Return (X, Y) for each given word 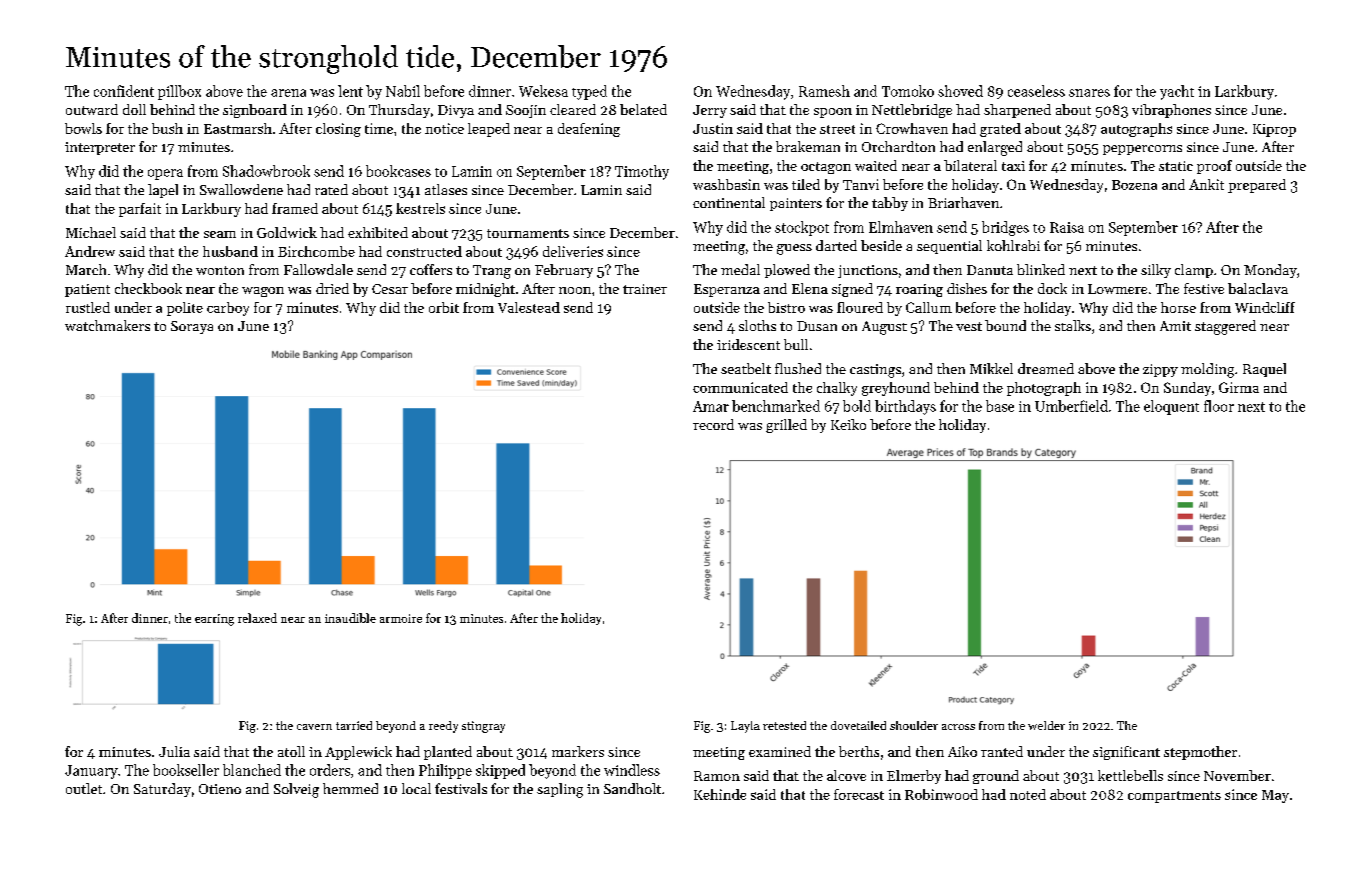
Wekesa (543, 91)
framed (295, 208)
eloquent (1171, 407)
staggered (1225, 327)
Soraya (192, 327)
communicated (740, 387)
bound (1005, 325)
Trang (492, 272)
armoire (401, 618)
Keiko (848, 424)
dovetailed (858, 725)
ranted (1002, 751)
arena (288, 93)
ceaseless (1036, 91)
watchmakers (107, 325)
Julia (174, 751)
